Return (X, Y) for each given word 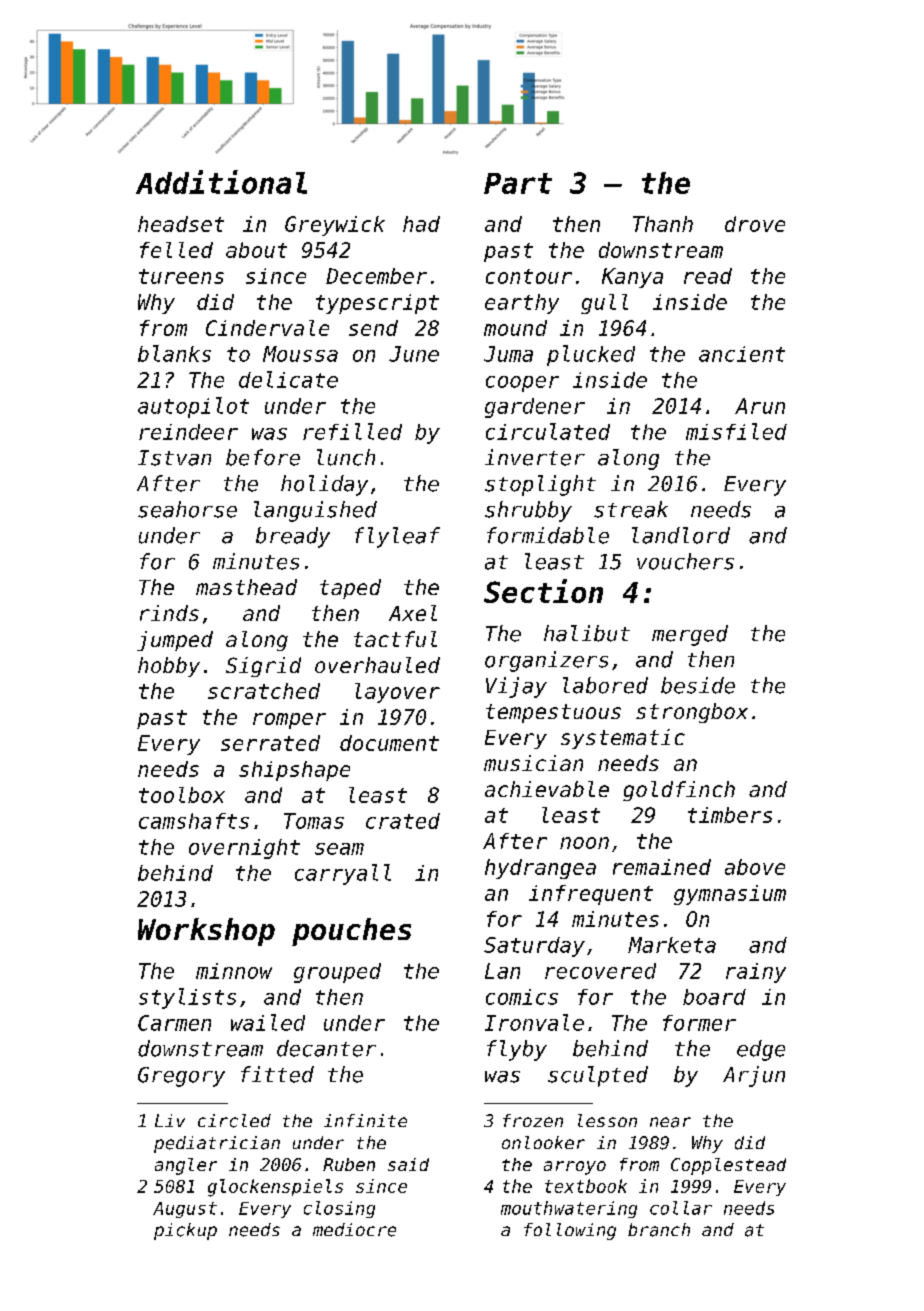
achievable (547, 789)
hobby (169, 667)
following (570, 1231)
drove (755, 224)
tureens (181, 276)
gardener (535, 408)
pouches (351, 932)
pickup (185, 1231)
